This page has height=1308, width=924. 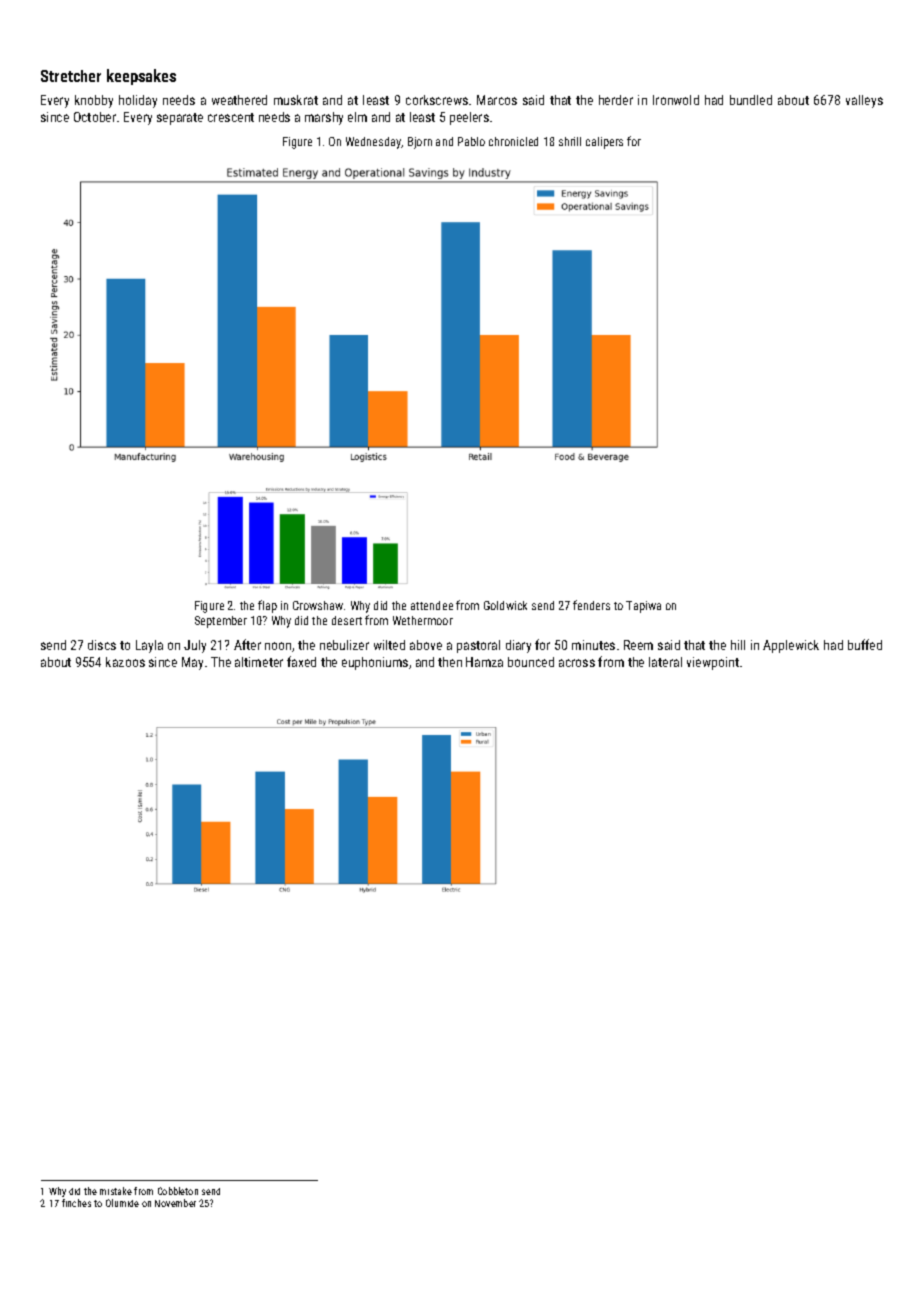 I want to click on altimeter, so click(x=259, y=662).
